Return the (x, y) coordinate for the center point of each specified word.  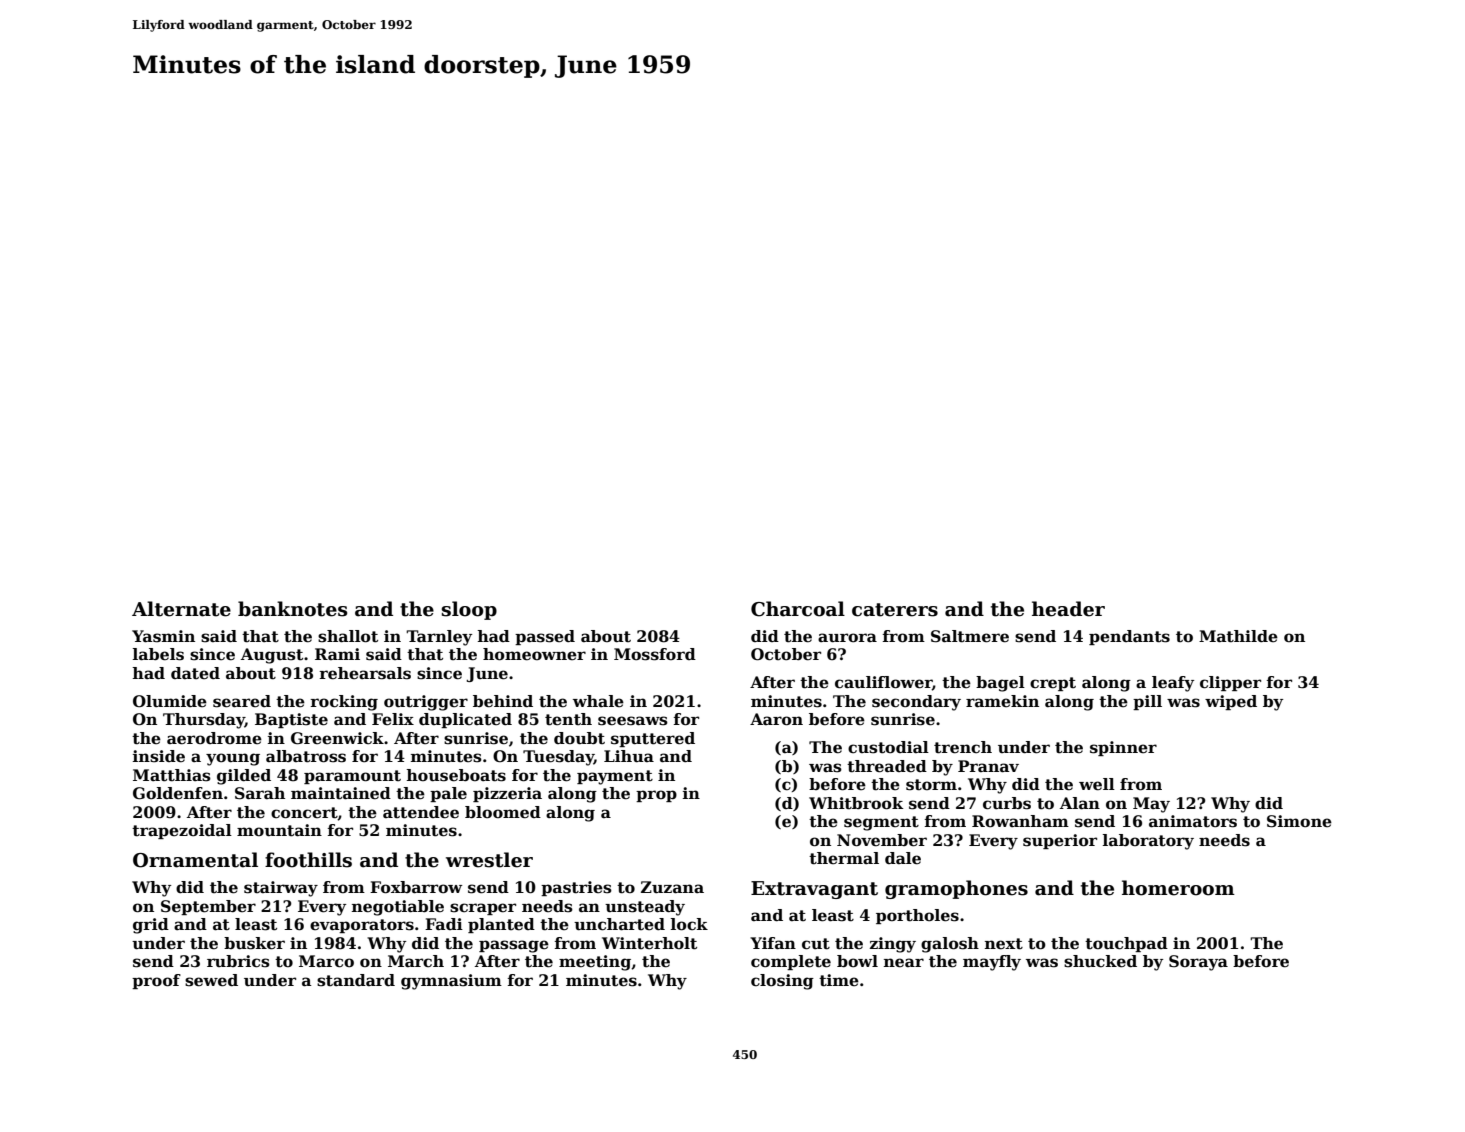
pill (1147, 702)
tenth (568, 719)
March (416, 961)
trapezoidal (182, 831)
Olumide (170, 701)
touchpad (1126, 944)
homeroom (1178, 888)
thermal (844, 858)
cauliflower (883, 683)
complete (791, 962)
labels (158, 654)
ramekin (1002, 701)
